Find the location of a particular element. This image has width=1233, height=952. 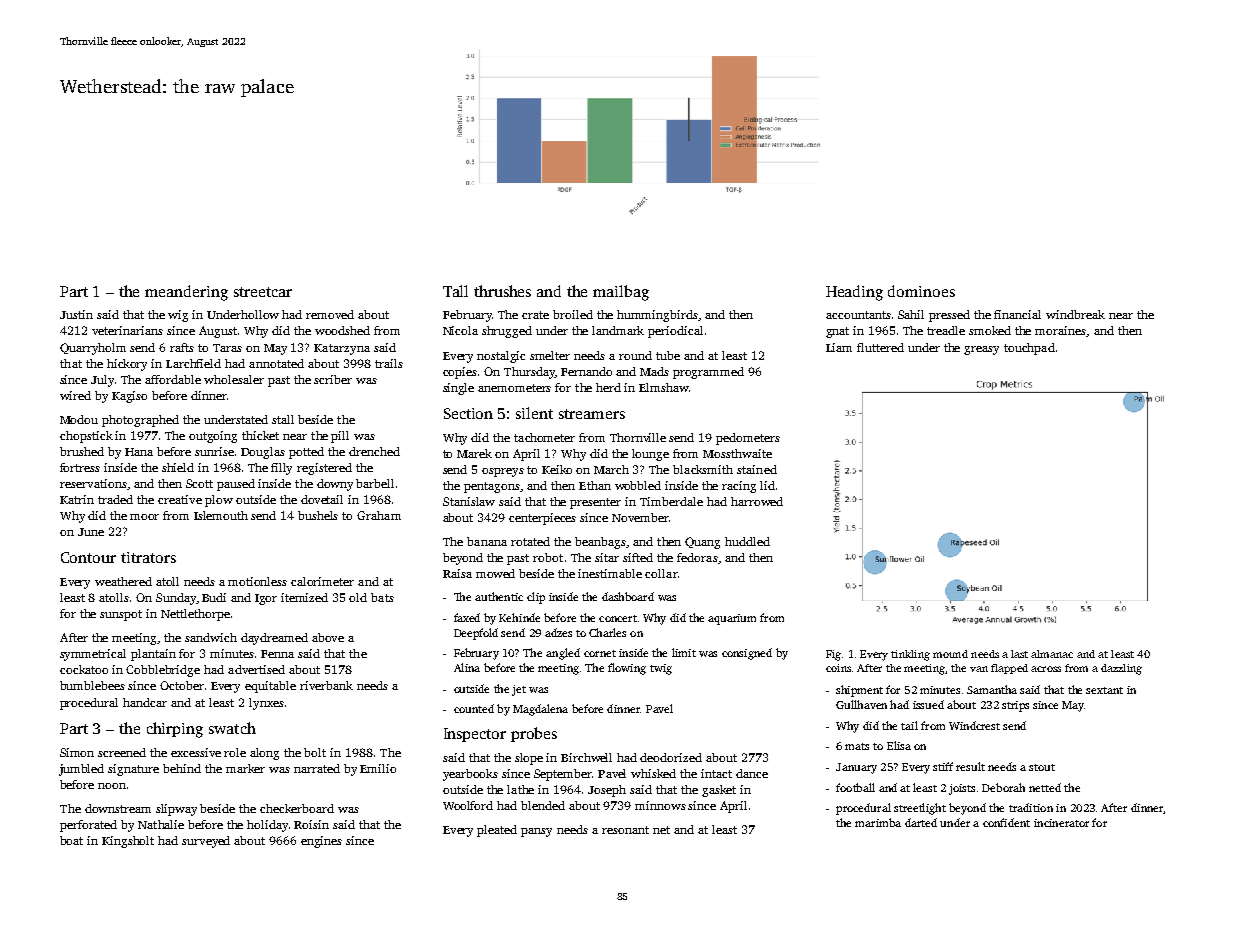

meandering is located at coordinates (186, 293).
